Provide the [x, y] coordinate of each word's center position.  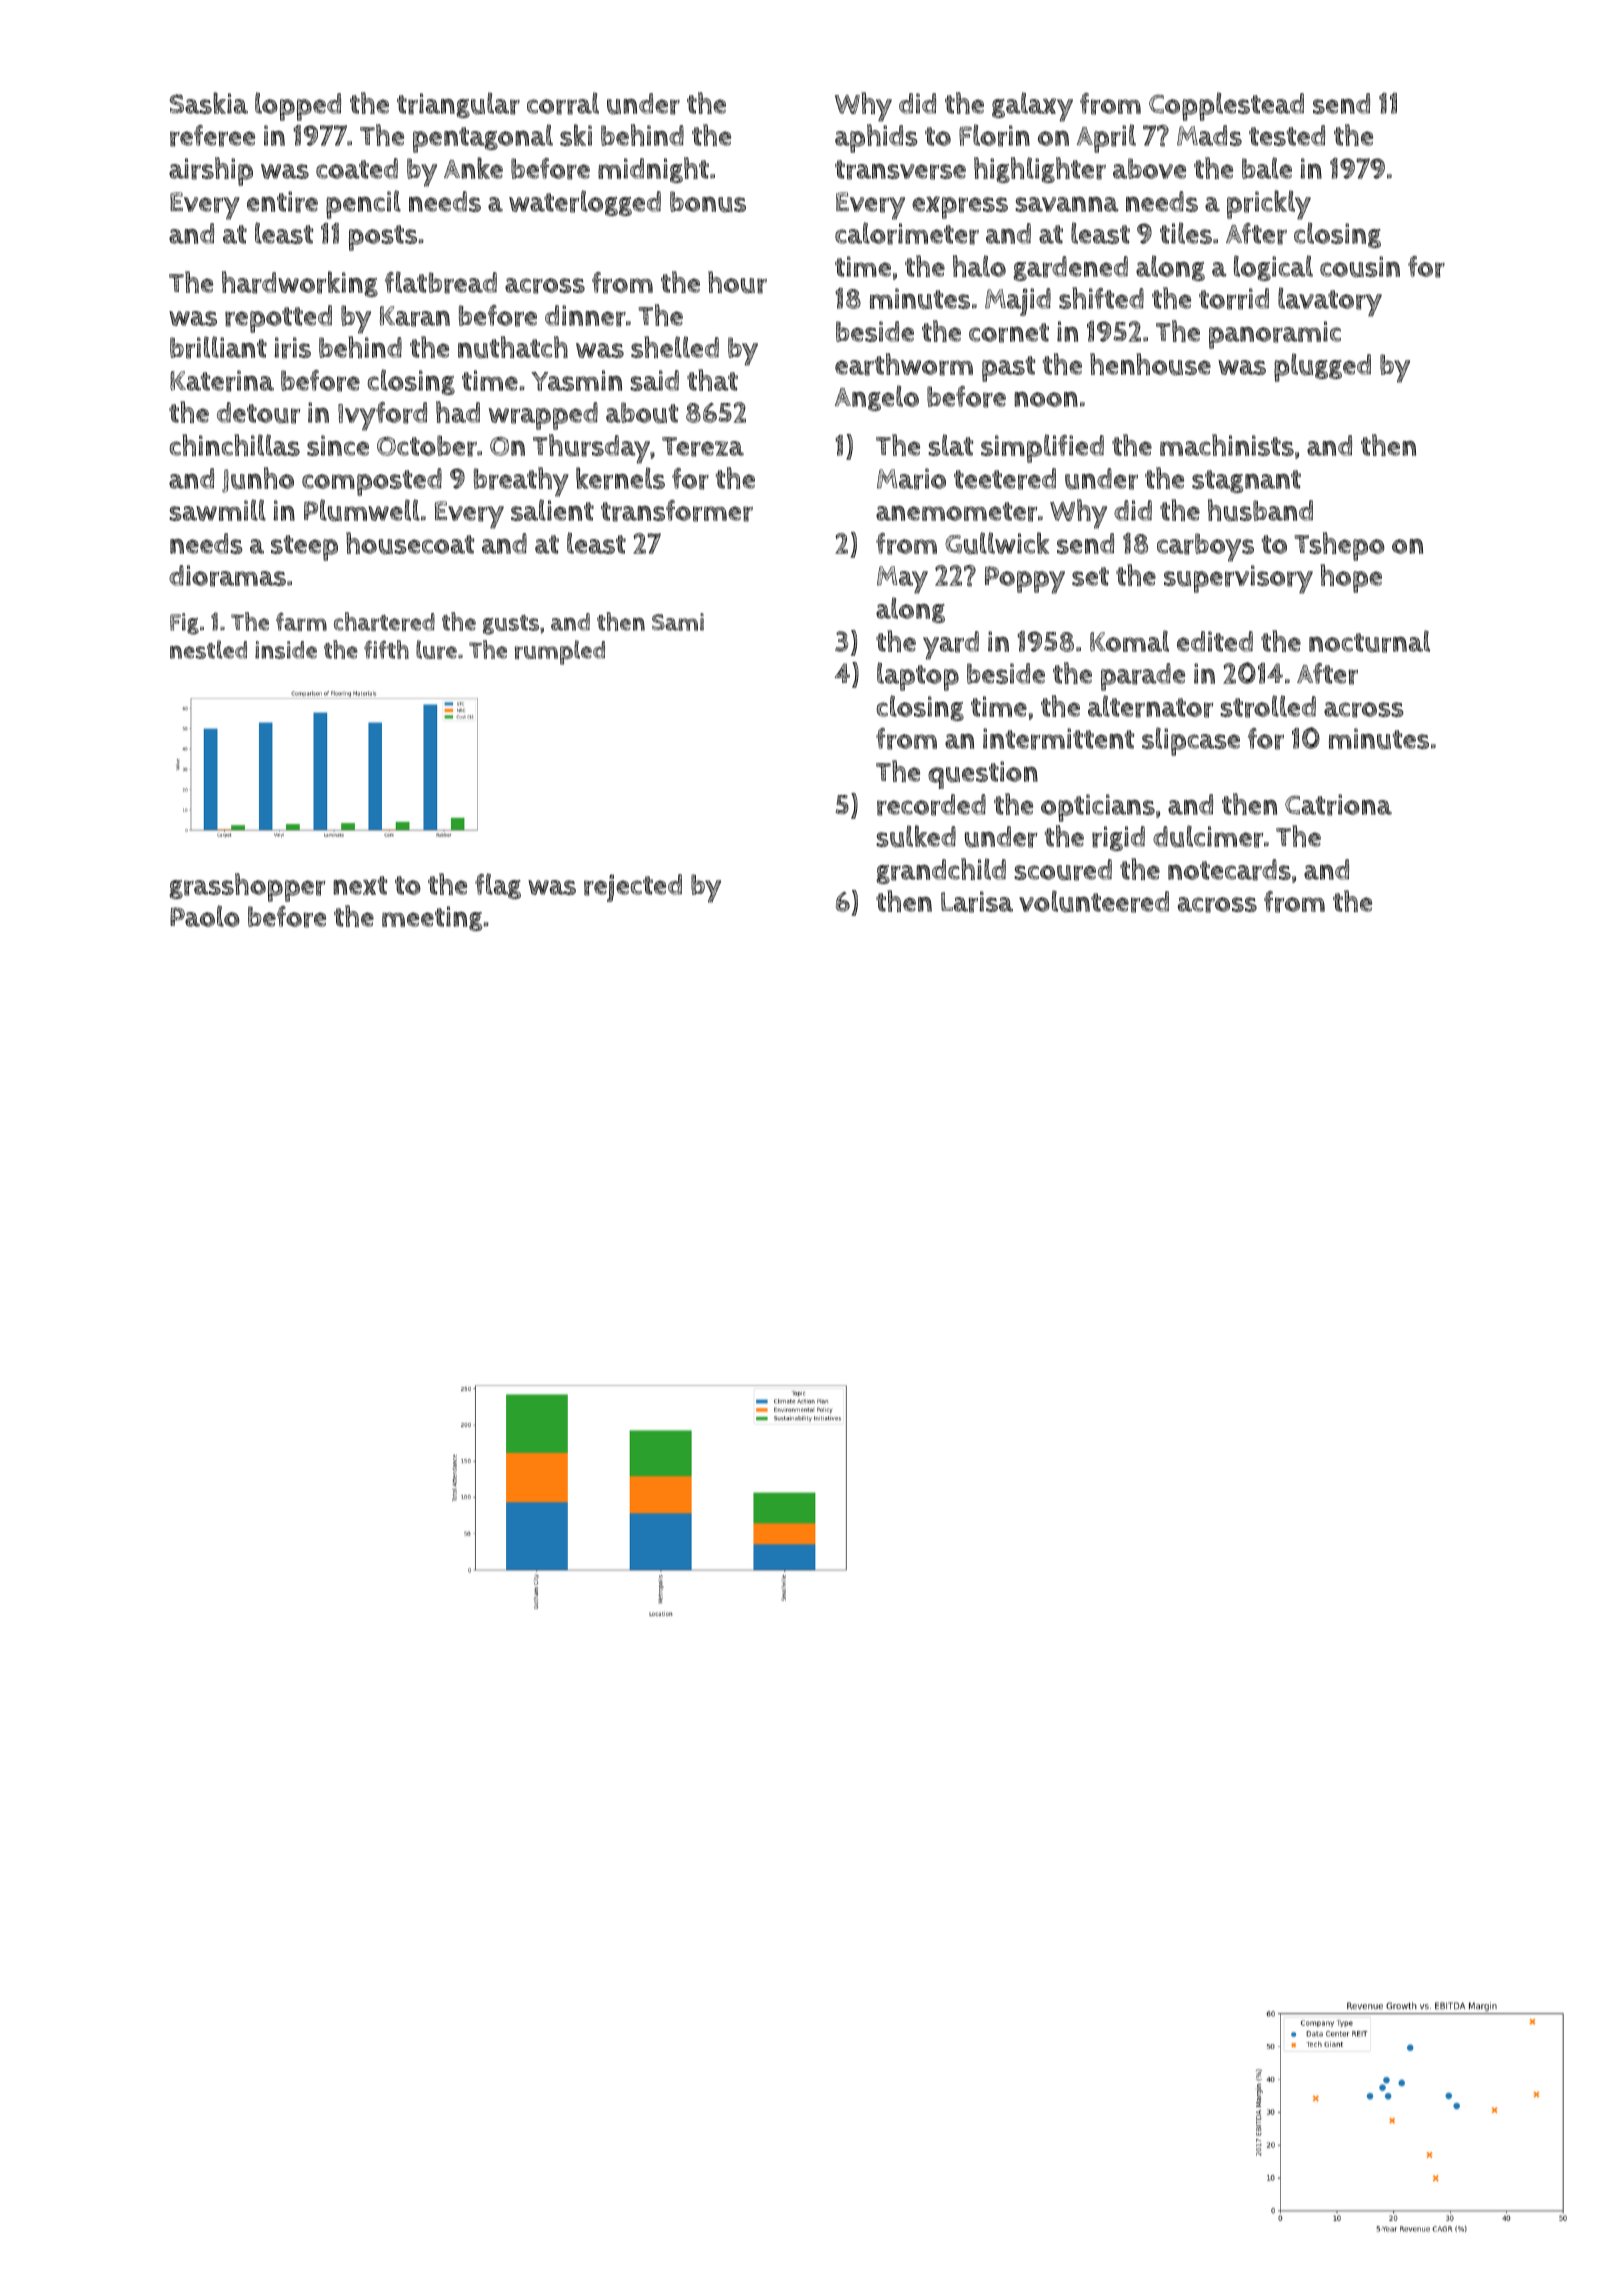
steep [304, 548]
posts [383, 238]
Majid [1018, 302]
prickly [1269, 205]
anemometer [956, 512]
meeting [432, 918]
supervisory [1238, 579]
